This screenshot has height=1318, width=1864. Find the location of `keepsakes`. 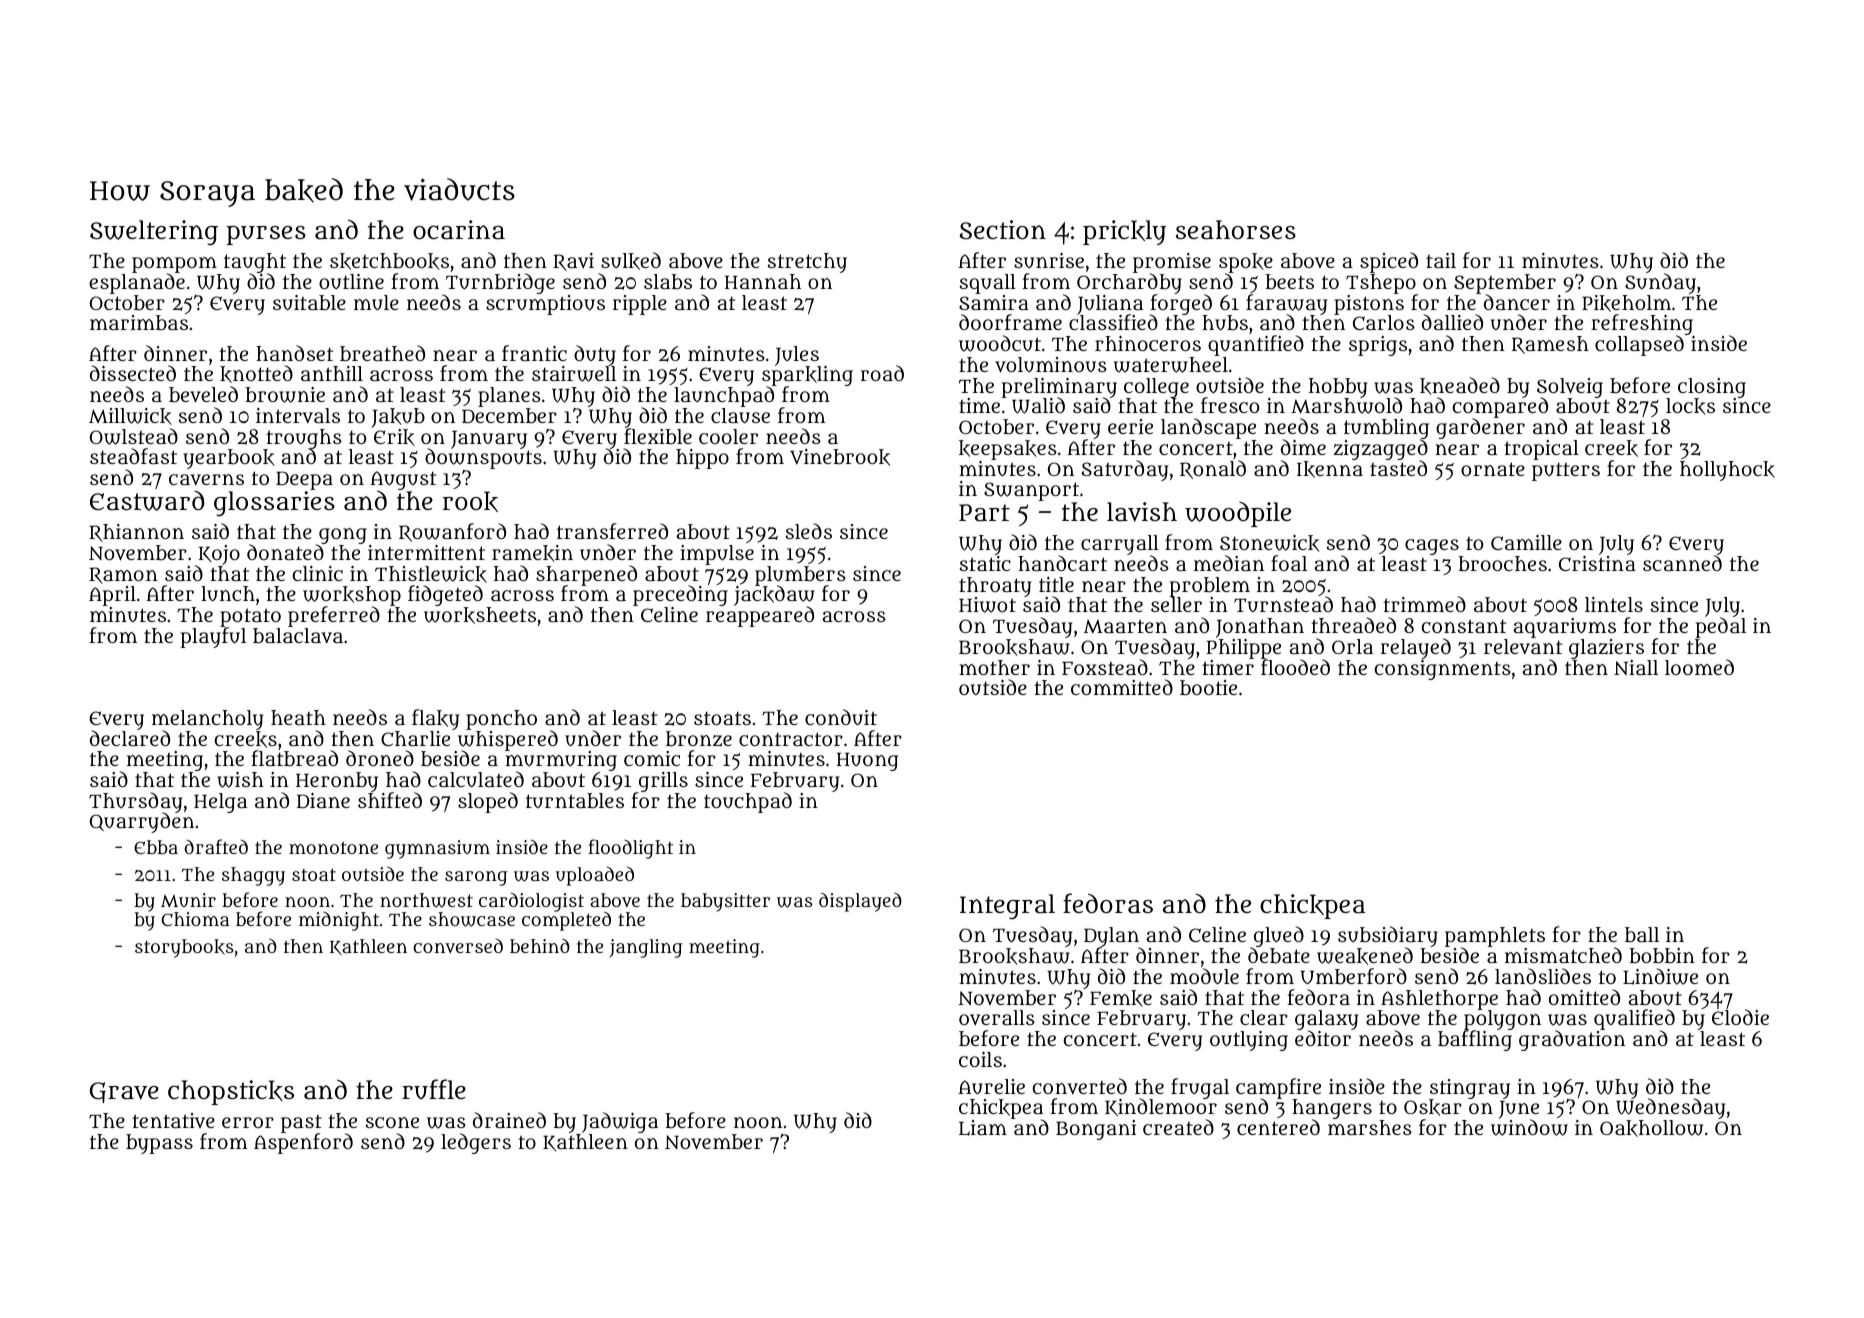

keepsakes is located at coordinates (1008, 450).
